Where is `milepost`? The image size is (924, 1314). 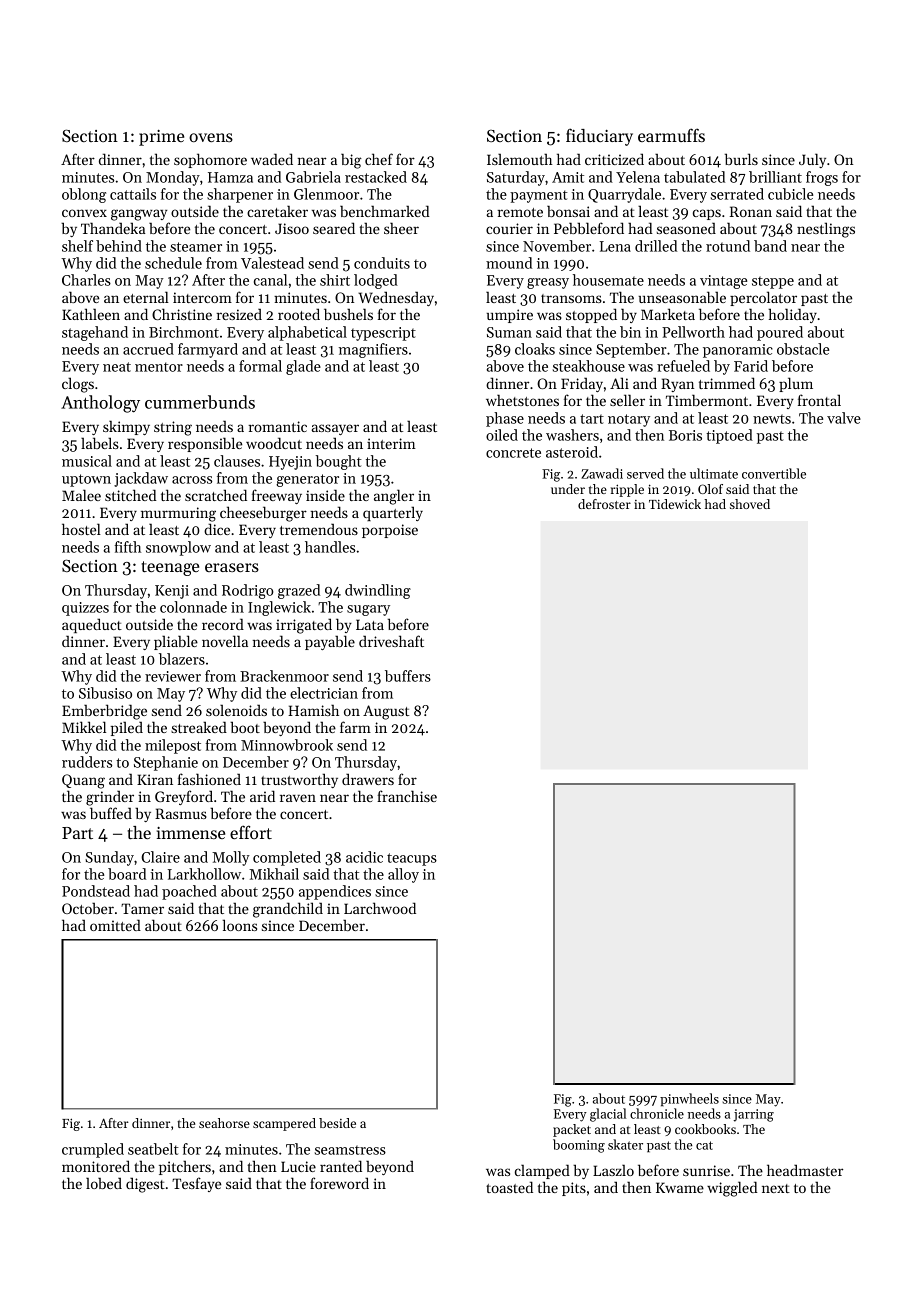 milepost is located at coordinates (173, 746).
